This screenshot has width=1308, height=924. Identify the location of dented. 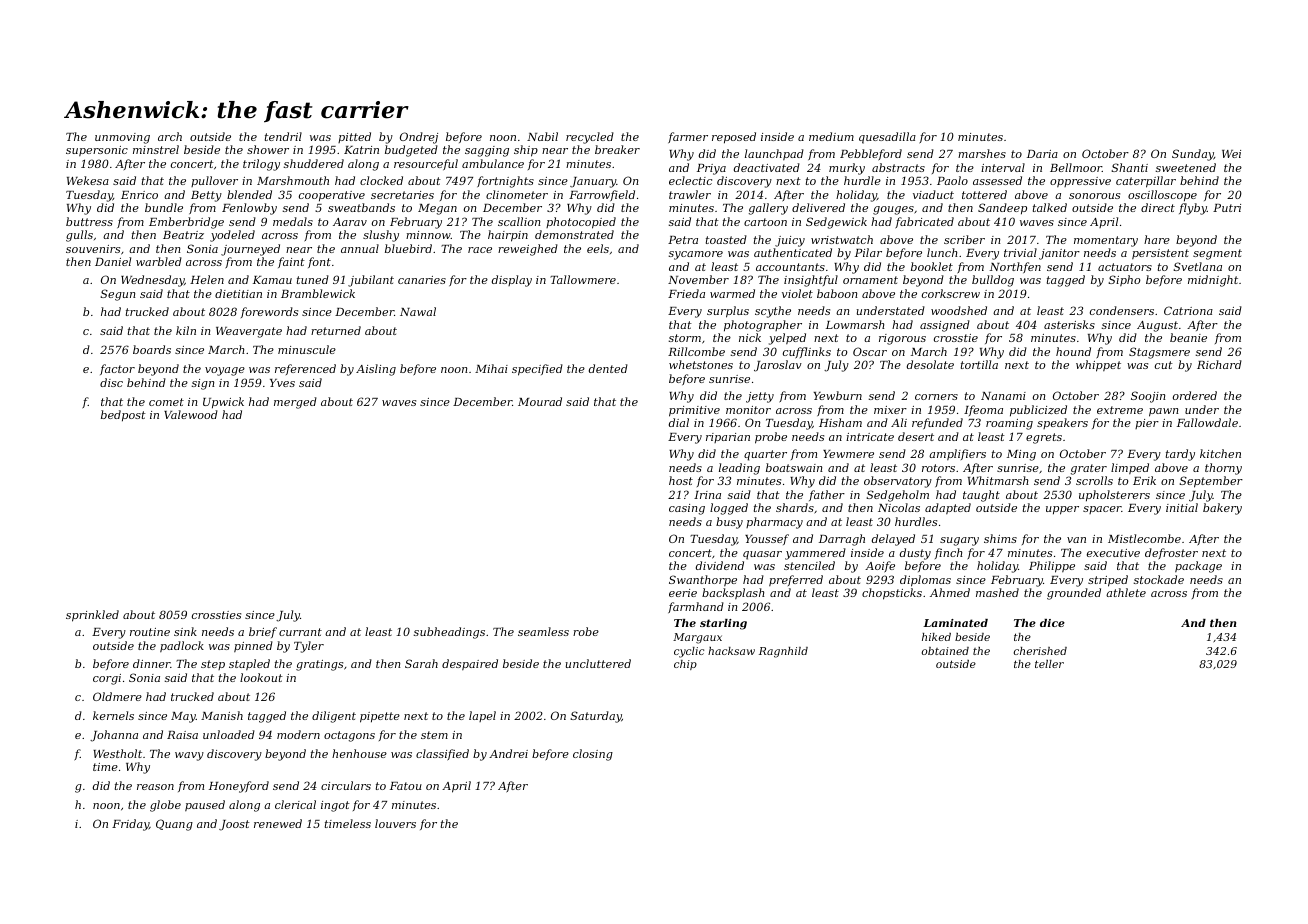
(608, 368).
